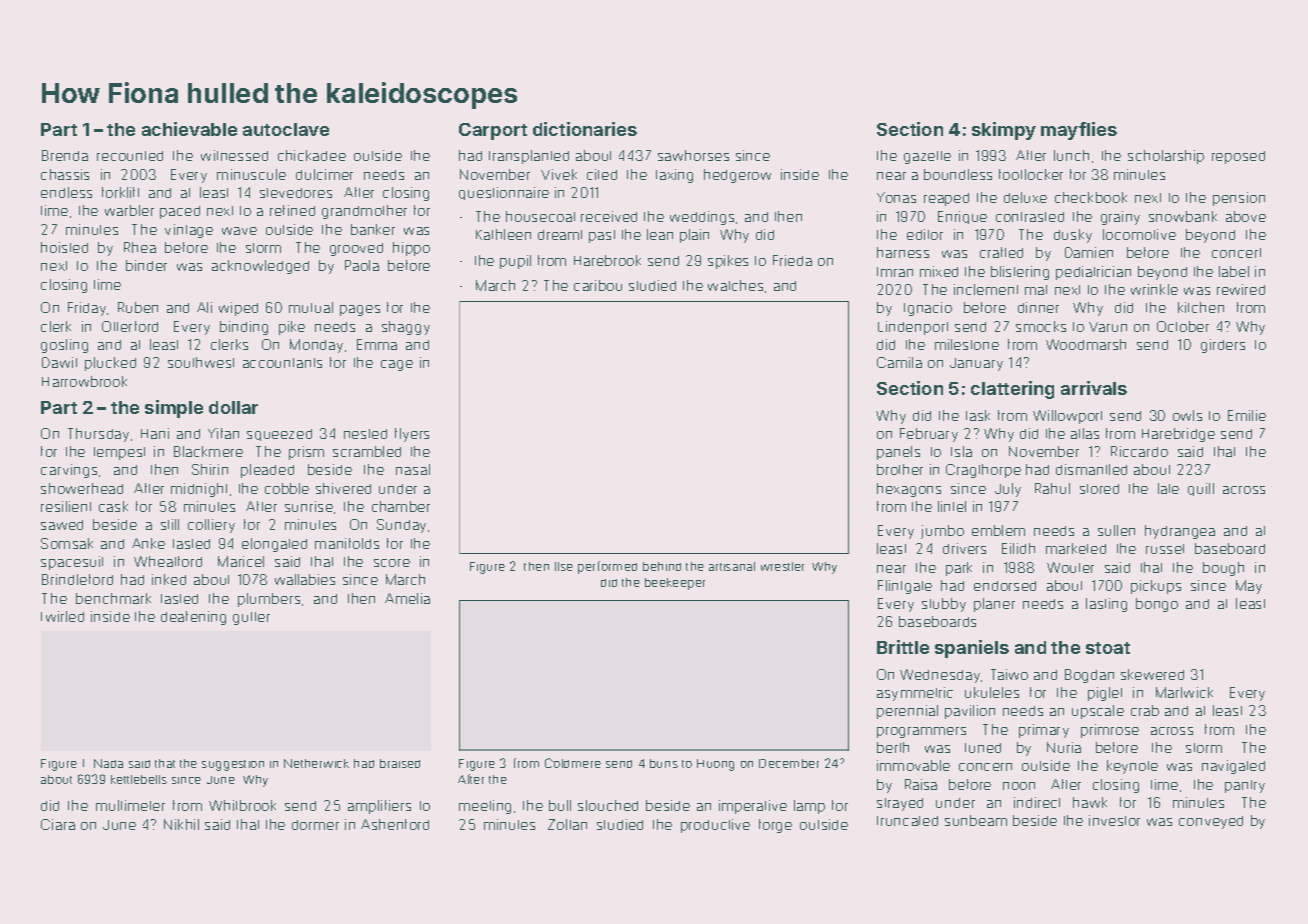 Image resolution: width=1308 pixels, height=924 pixels. Describe the element at coordinates (316, 763) in the page. I see `Netherwick` at that location.
